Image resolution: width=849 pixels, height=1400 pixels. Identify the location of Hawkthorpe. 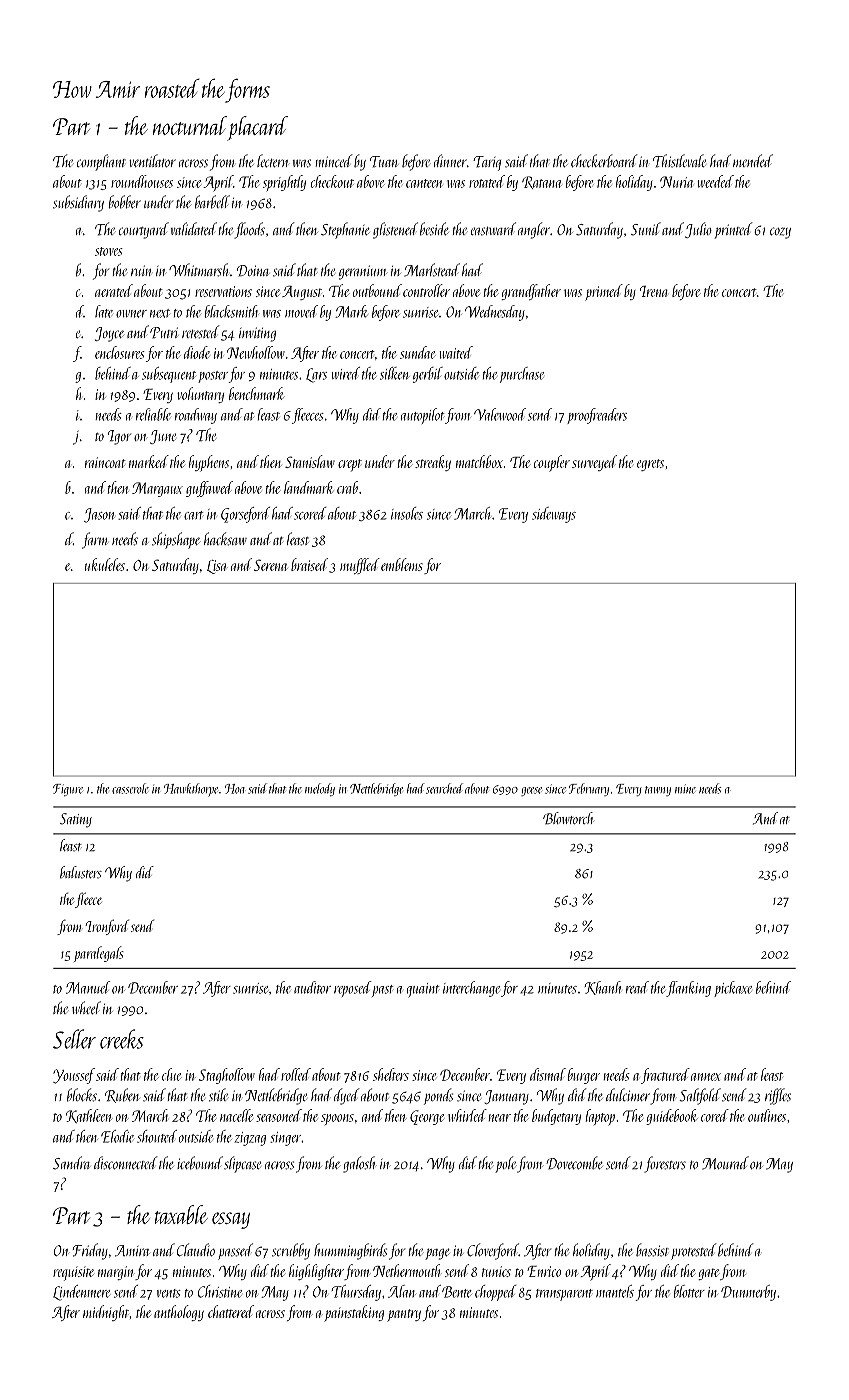
(191, 790).
